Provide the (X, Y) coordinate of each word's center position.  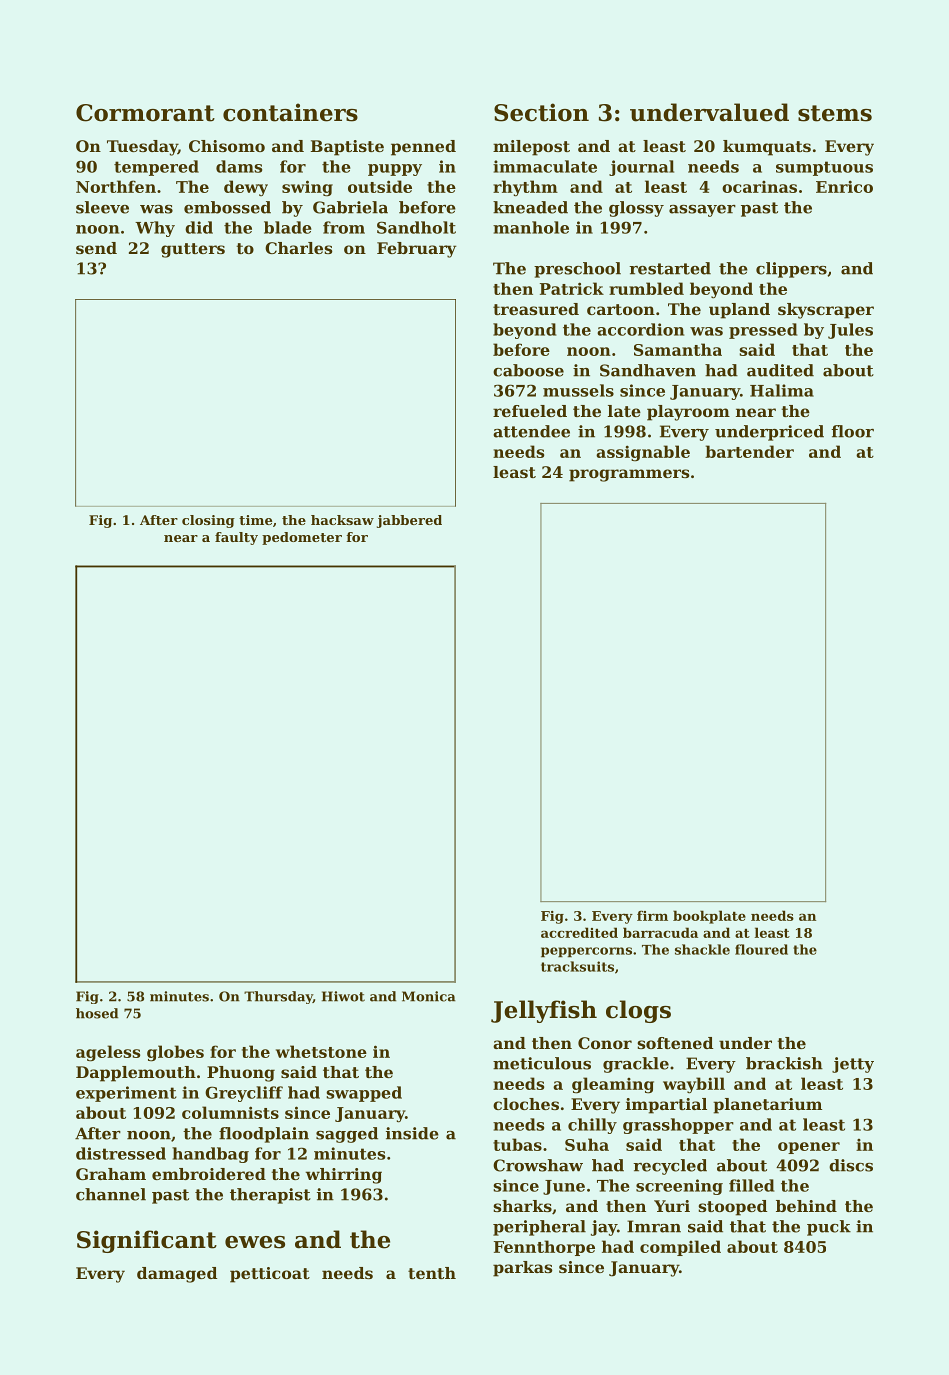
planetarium (767, 1106)
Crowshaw (538, 1165)
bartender (749, 451)
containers (290, 112)
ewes (255, 1242)
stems (835, 113)
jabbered (409, 521)
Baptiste (347, 148)
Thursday (278, 997)
